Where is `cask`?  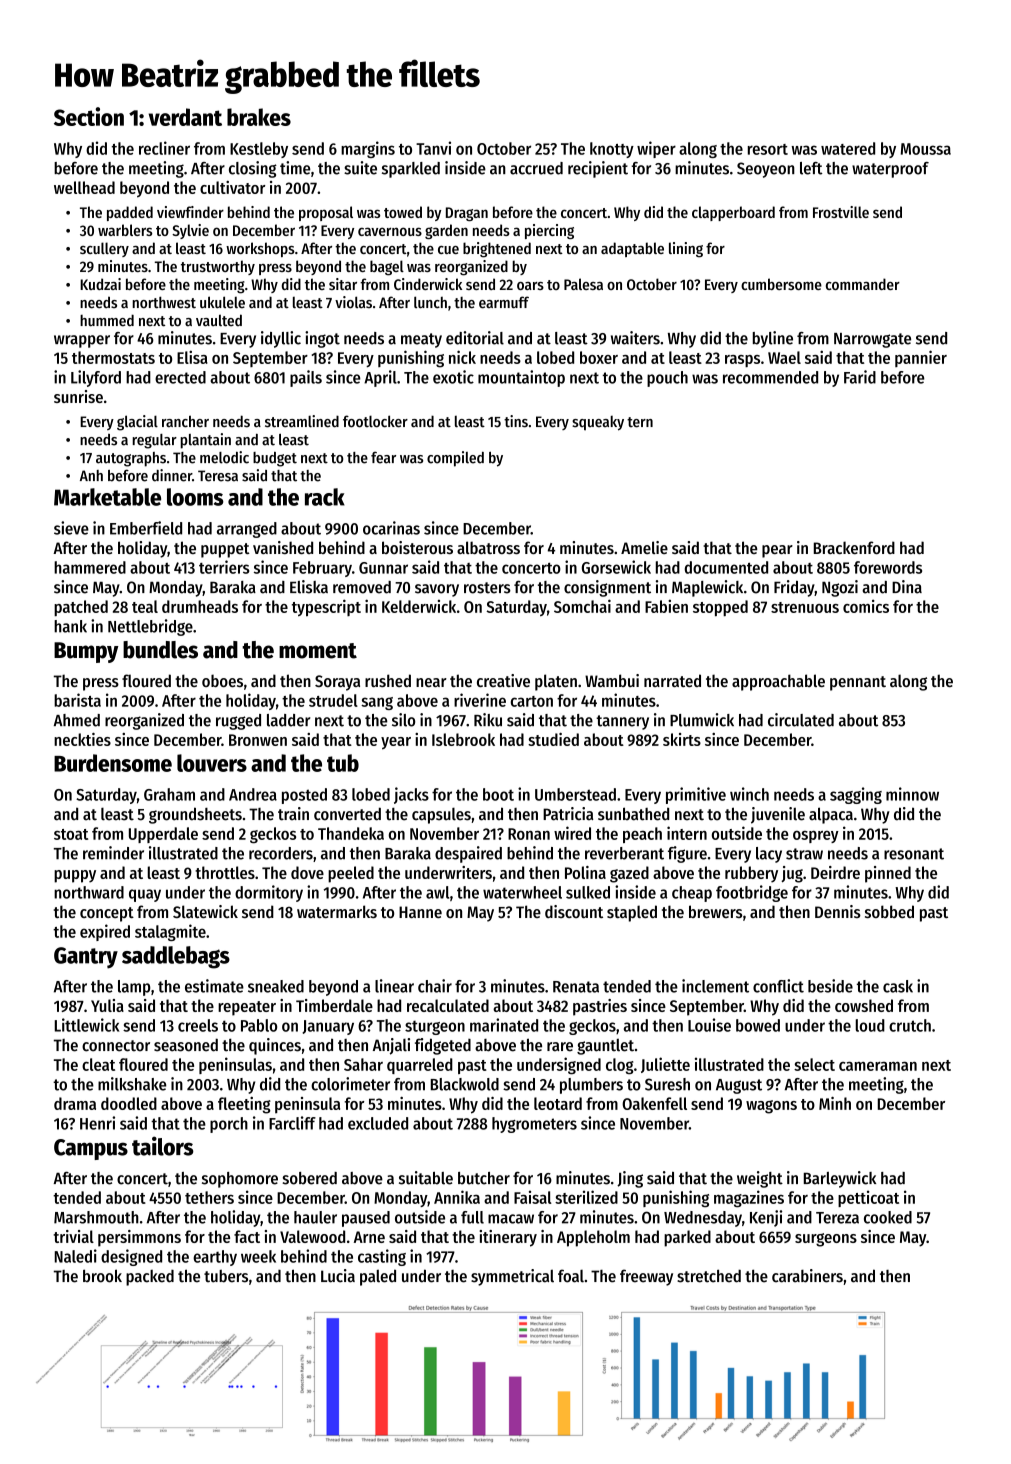
cask is located at coordinates (898, 986).
